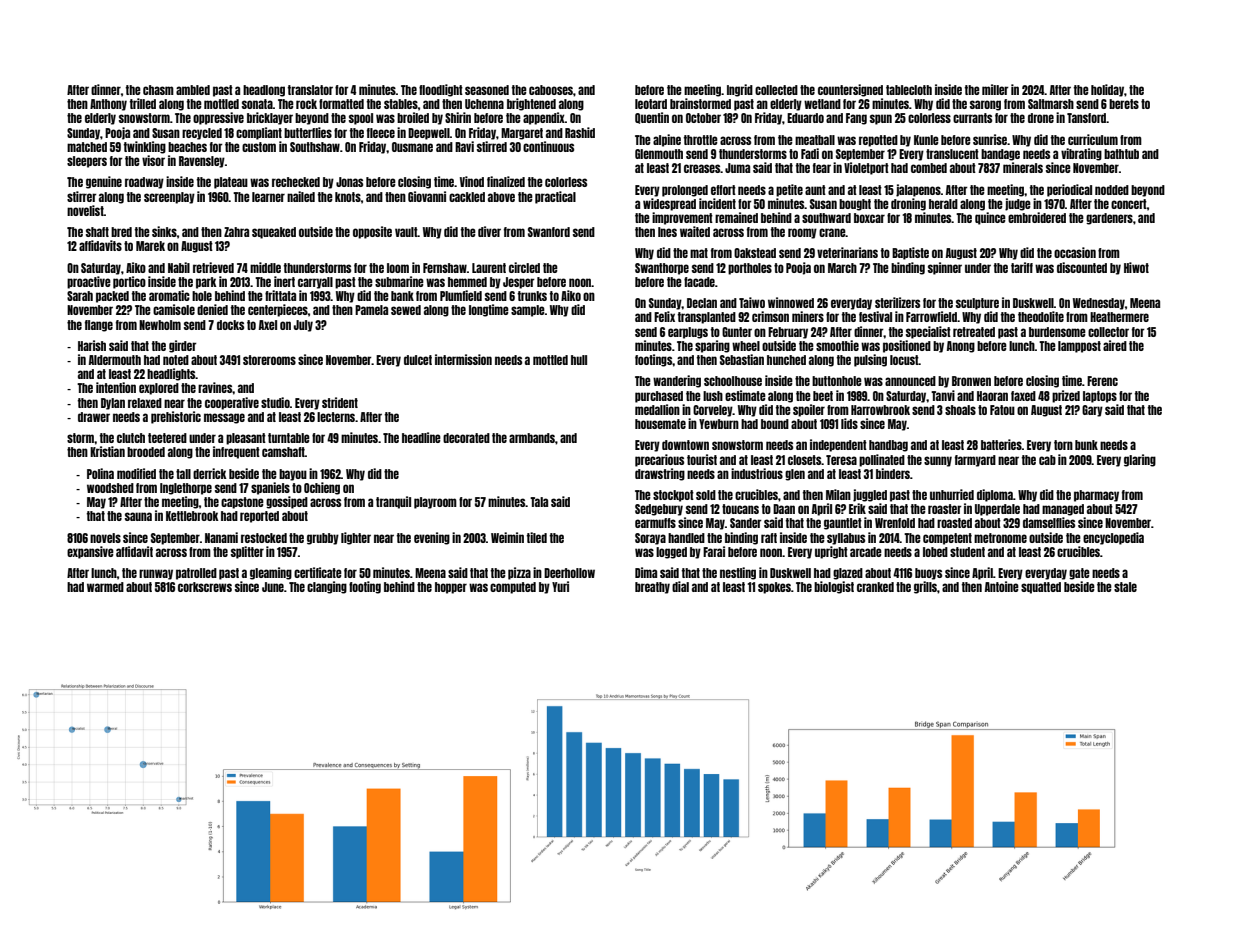 Image resolution: width=1233 pixels, height=952 pixels. What do you see at coordinates (145, 403) in the screenshot?
I see `relaxed` at bounding box center [145, 403].
